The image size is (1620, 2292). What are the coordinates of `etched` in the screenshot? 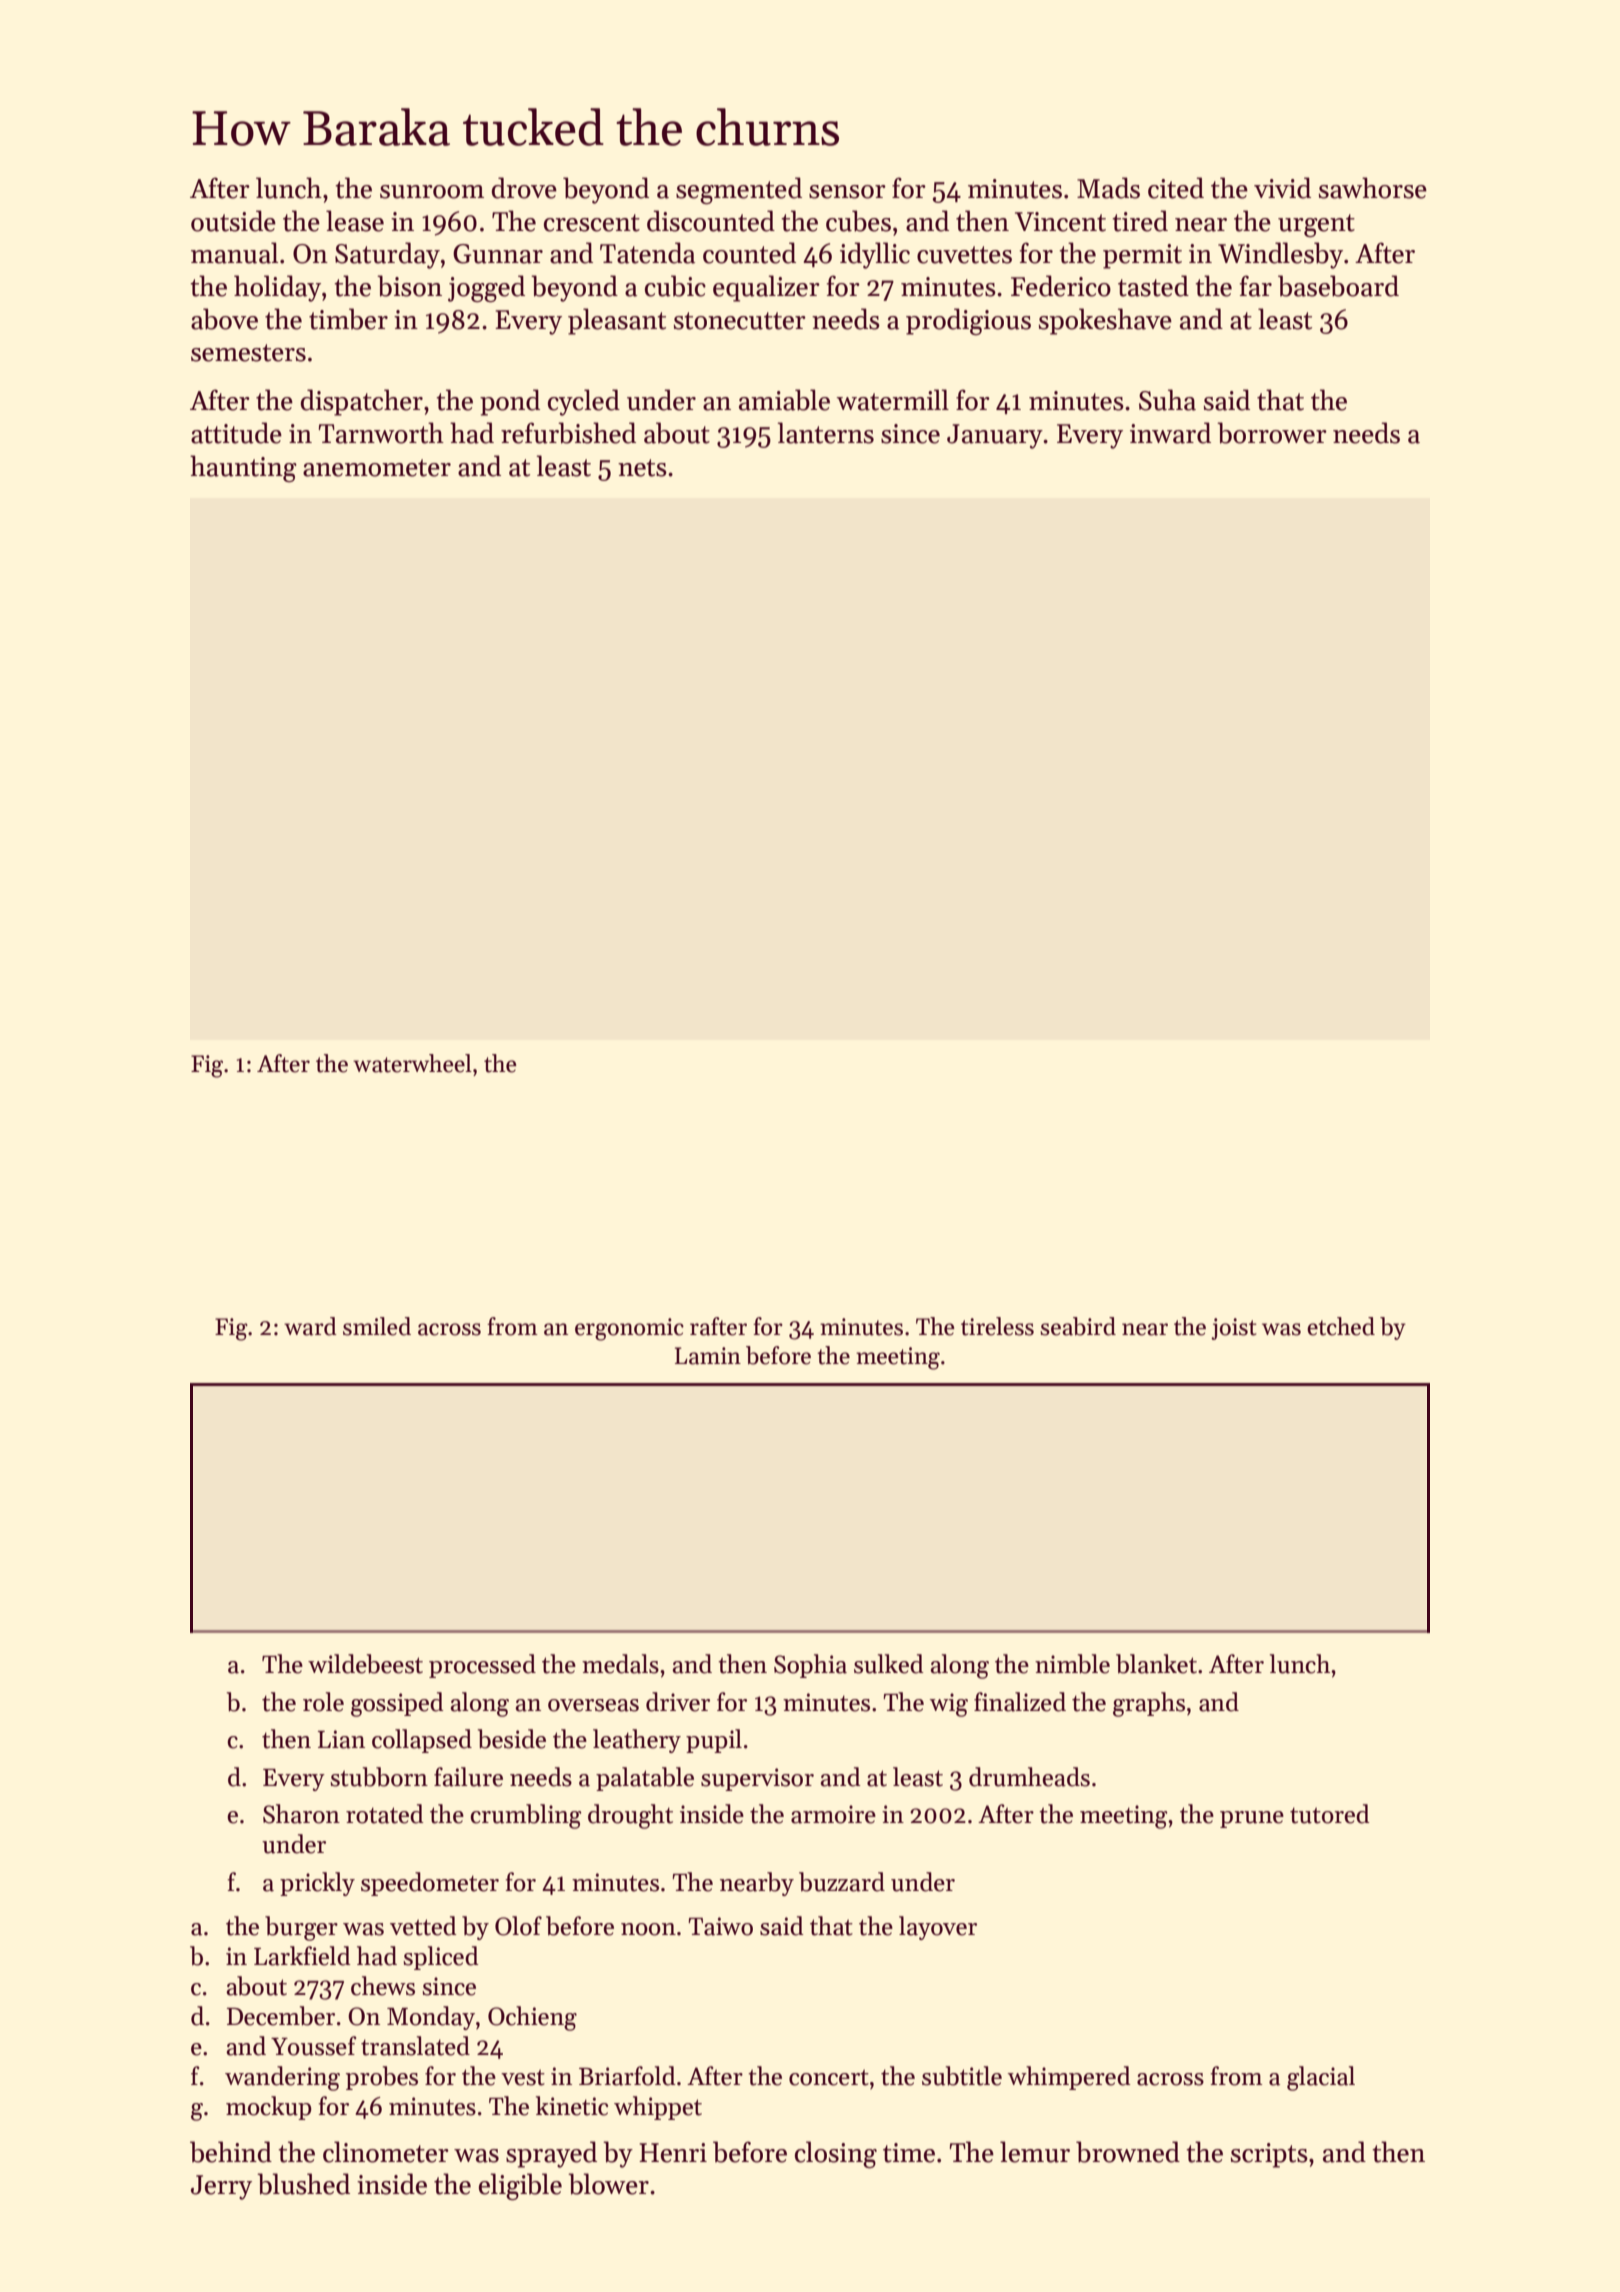 It's located at (1341, 1326).
